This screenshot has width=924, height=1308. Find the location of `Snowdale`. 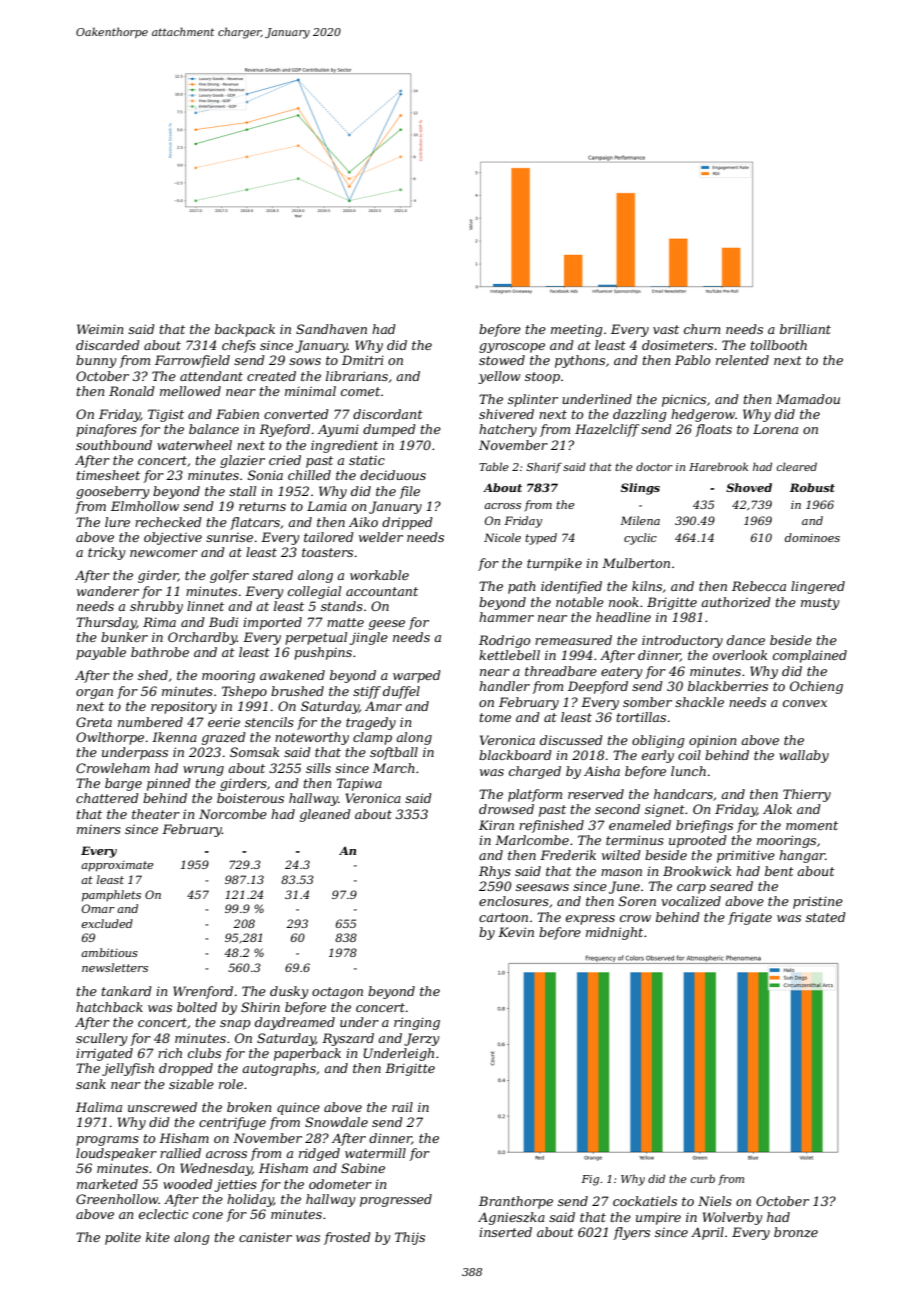

Snowdale is located at coordinates (336, 1122).
